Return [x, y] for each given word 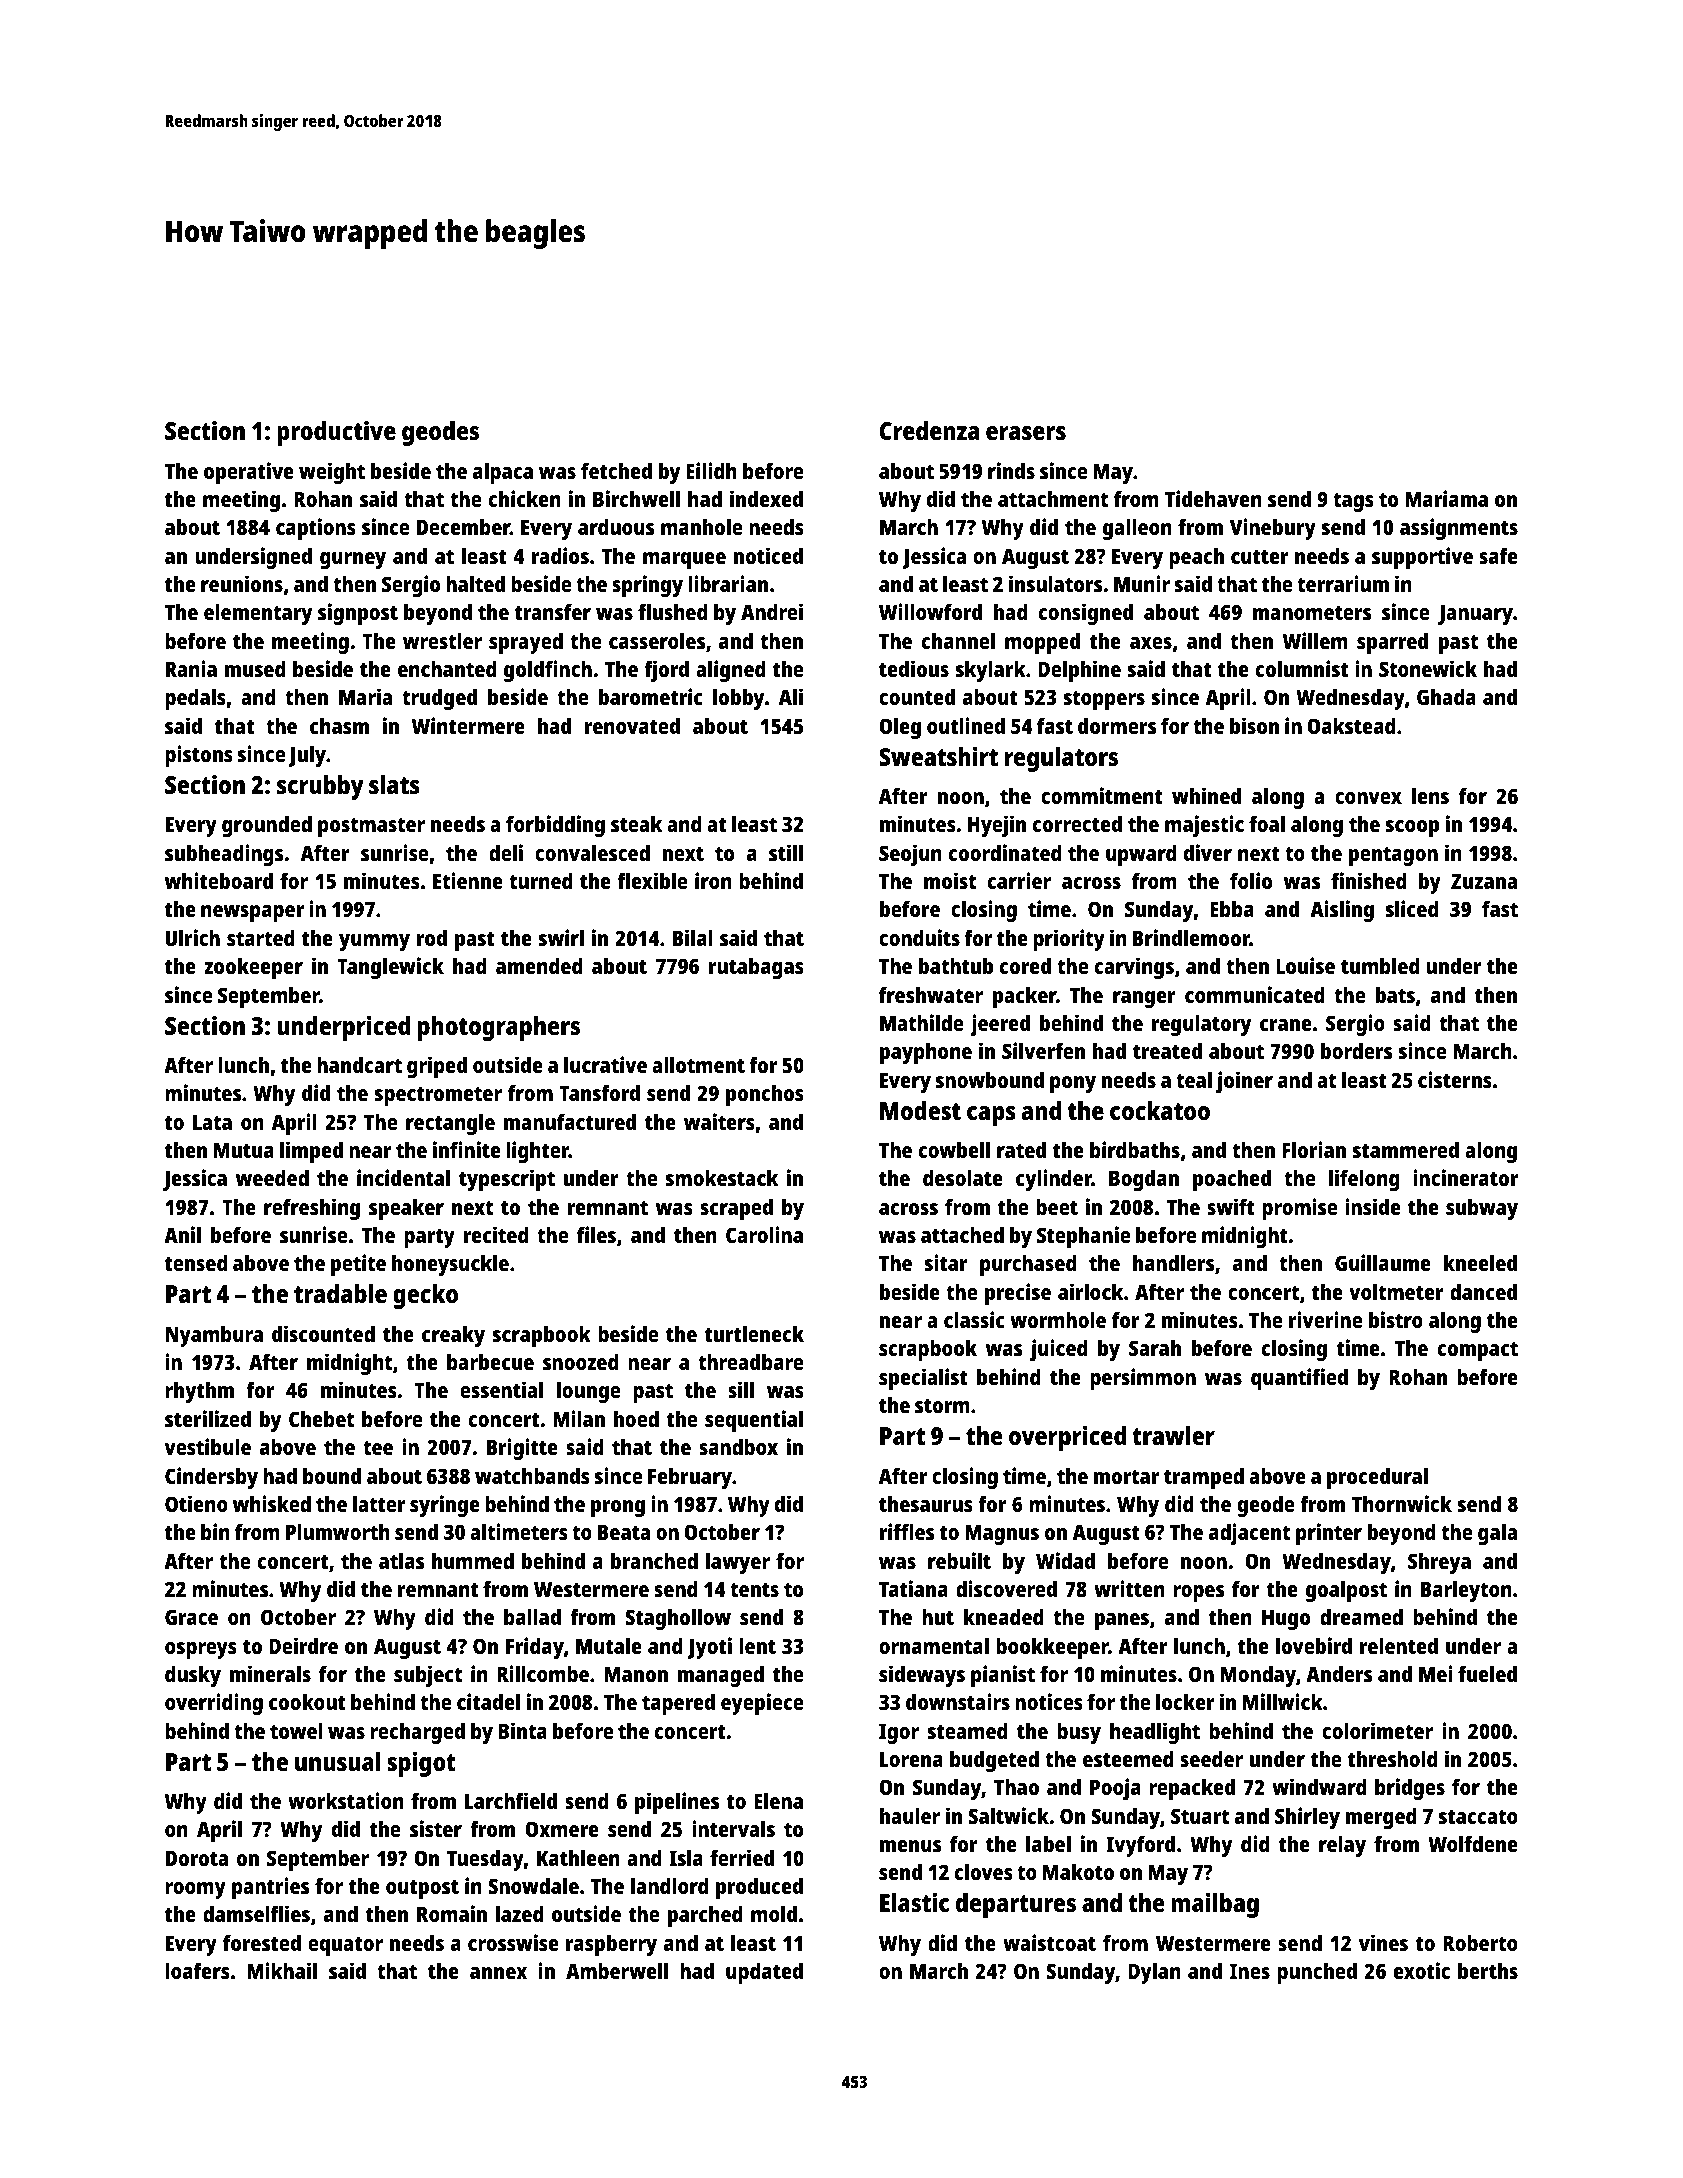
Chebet [321, 1419]
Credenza [929, 430]
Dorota [197, 1858]
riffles [907, 1531]
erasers [1026, 433]
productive [336, 433]
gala [1497, 1534]
